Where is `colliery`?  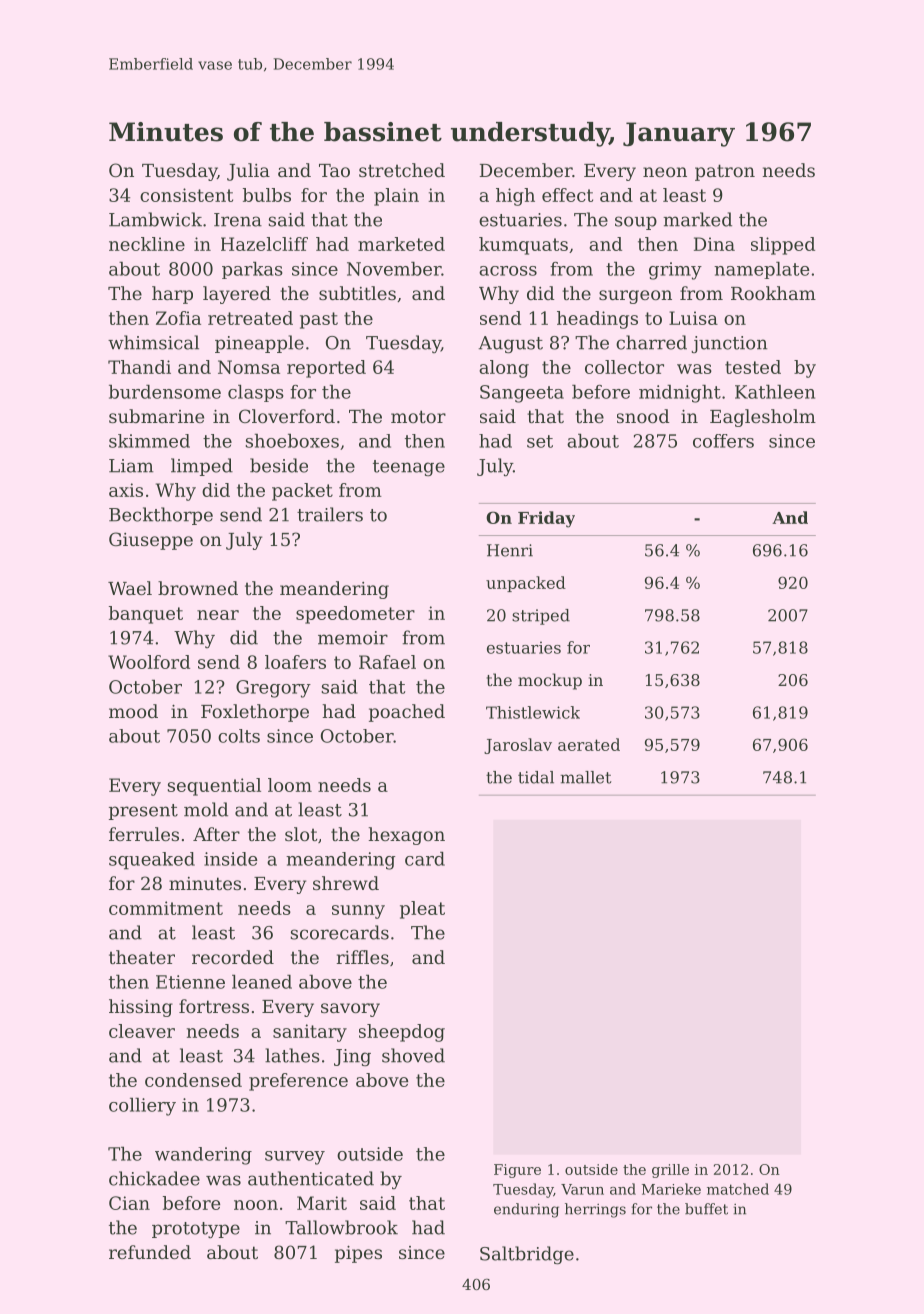
colliery is located at coordinates (142, 1107).
